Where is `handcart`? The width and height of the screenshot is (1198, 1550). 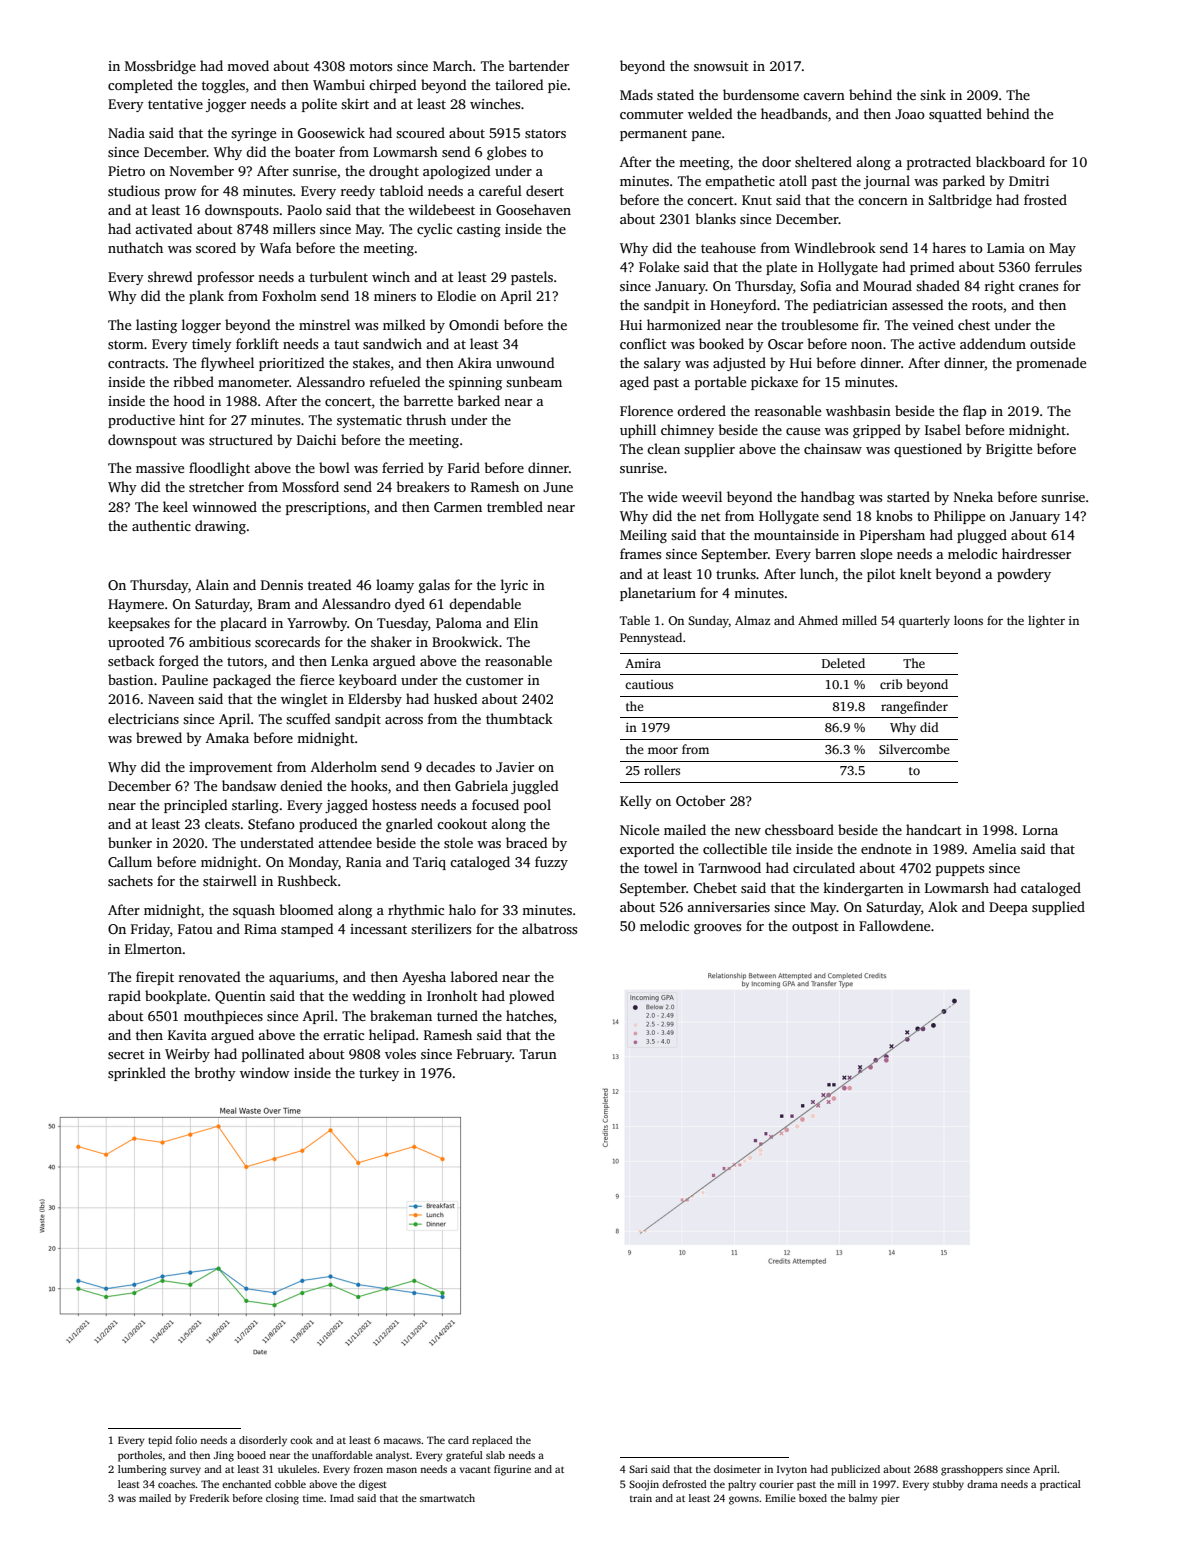 handcart is located at coordinates (934, 829).
